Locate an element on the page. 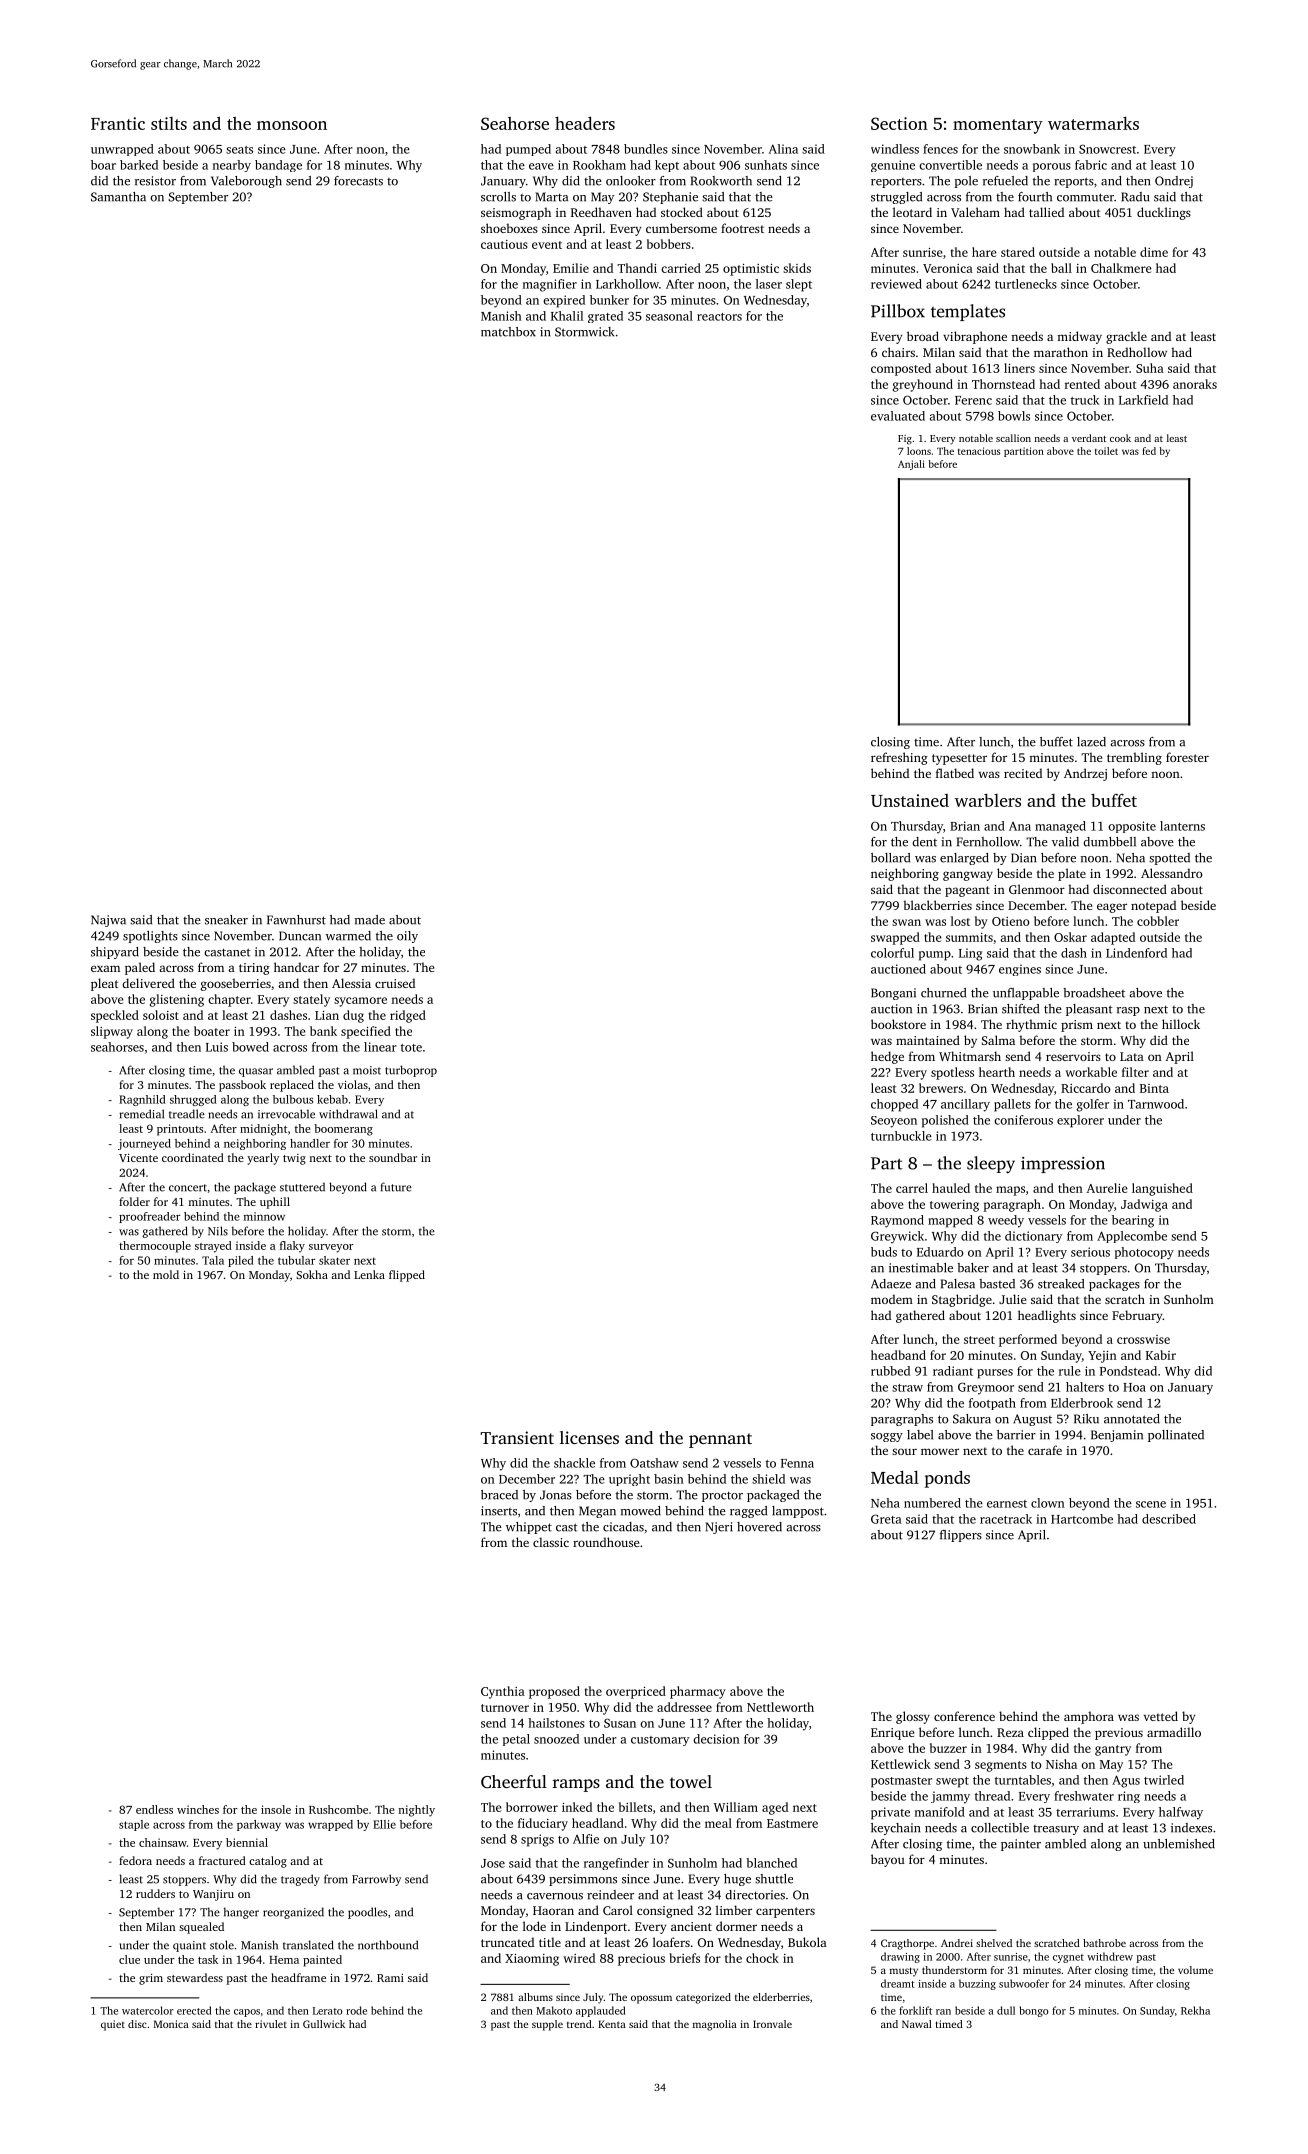 This page has width=1308, height=2154. Redhollow is located at coordinates (1137, 352).
